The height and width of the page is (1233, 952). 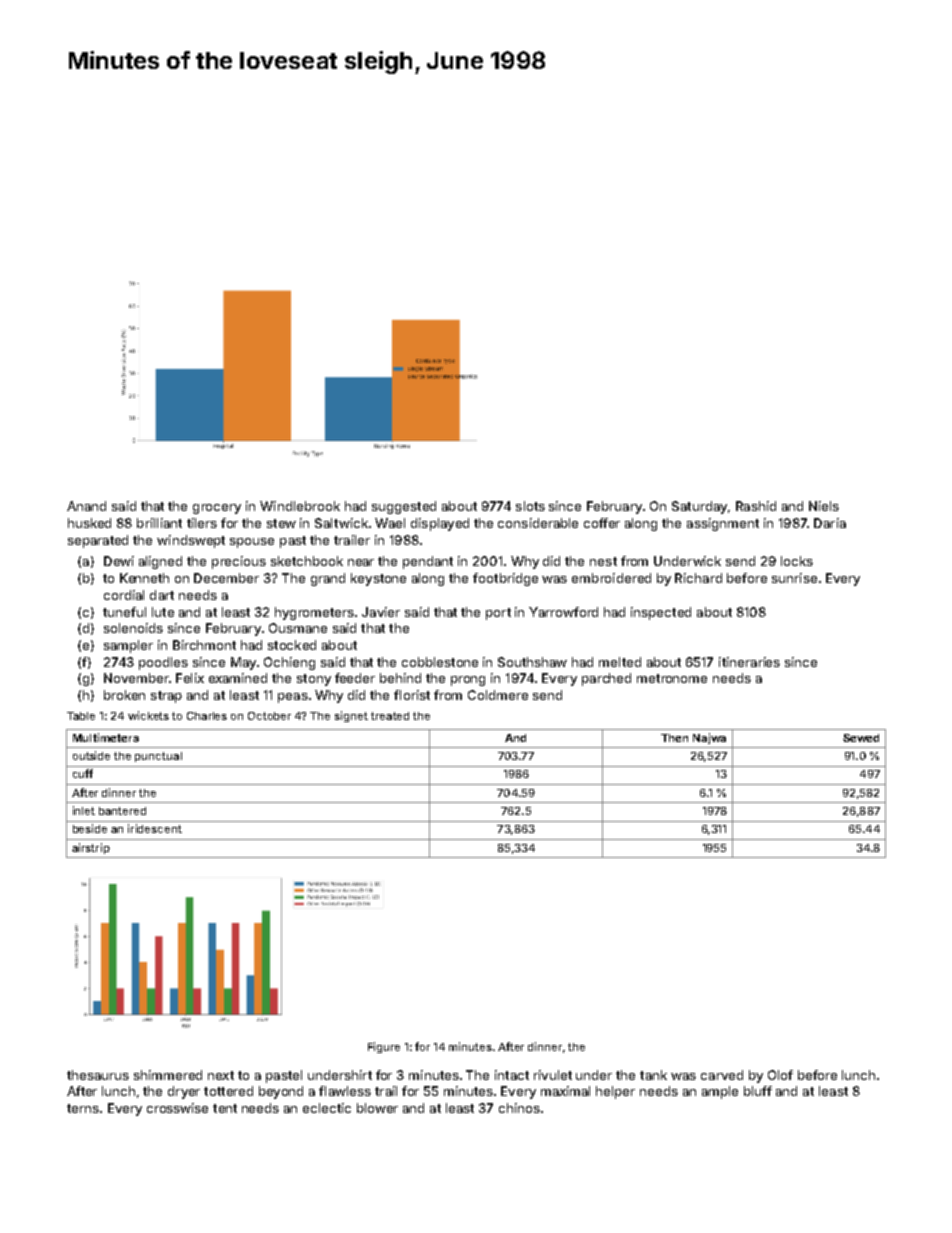 I want to click on tent, so click(x=225, y=1108).
